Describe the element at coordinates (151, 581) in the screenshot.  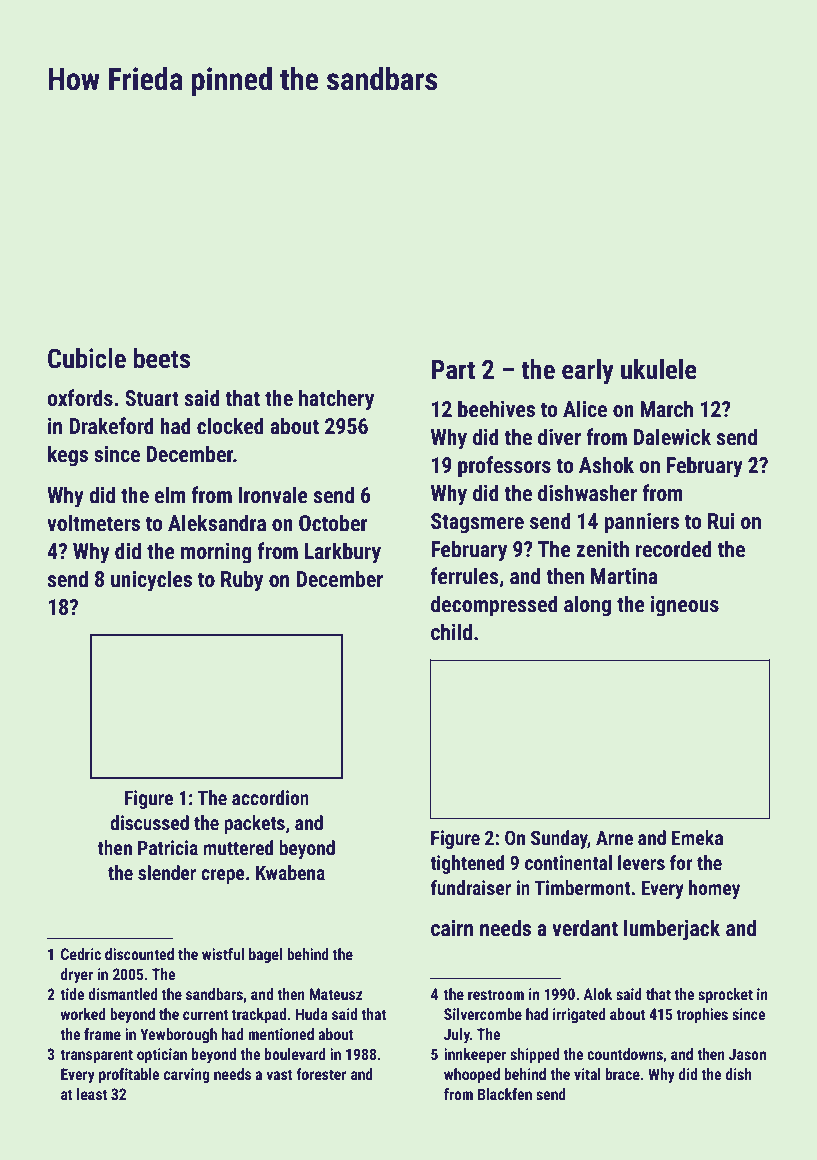
I see `unicycles` at that location.
